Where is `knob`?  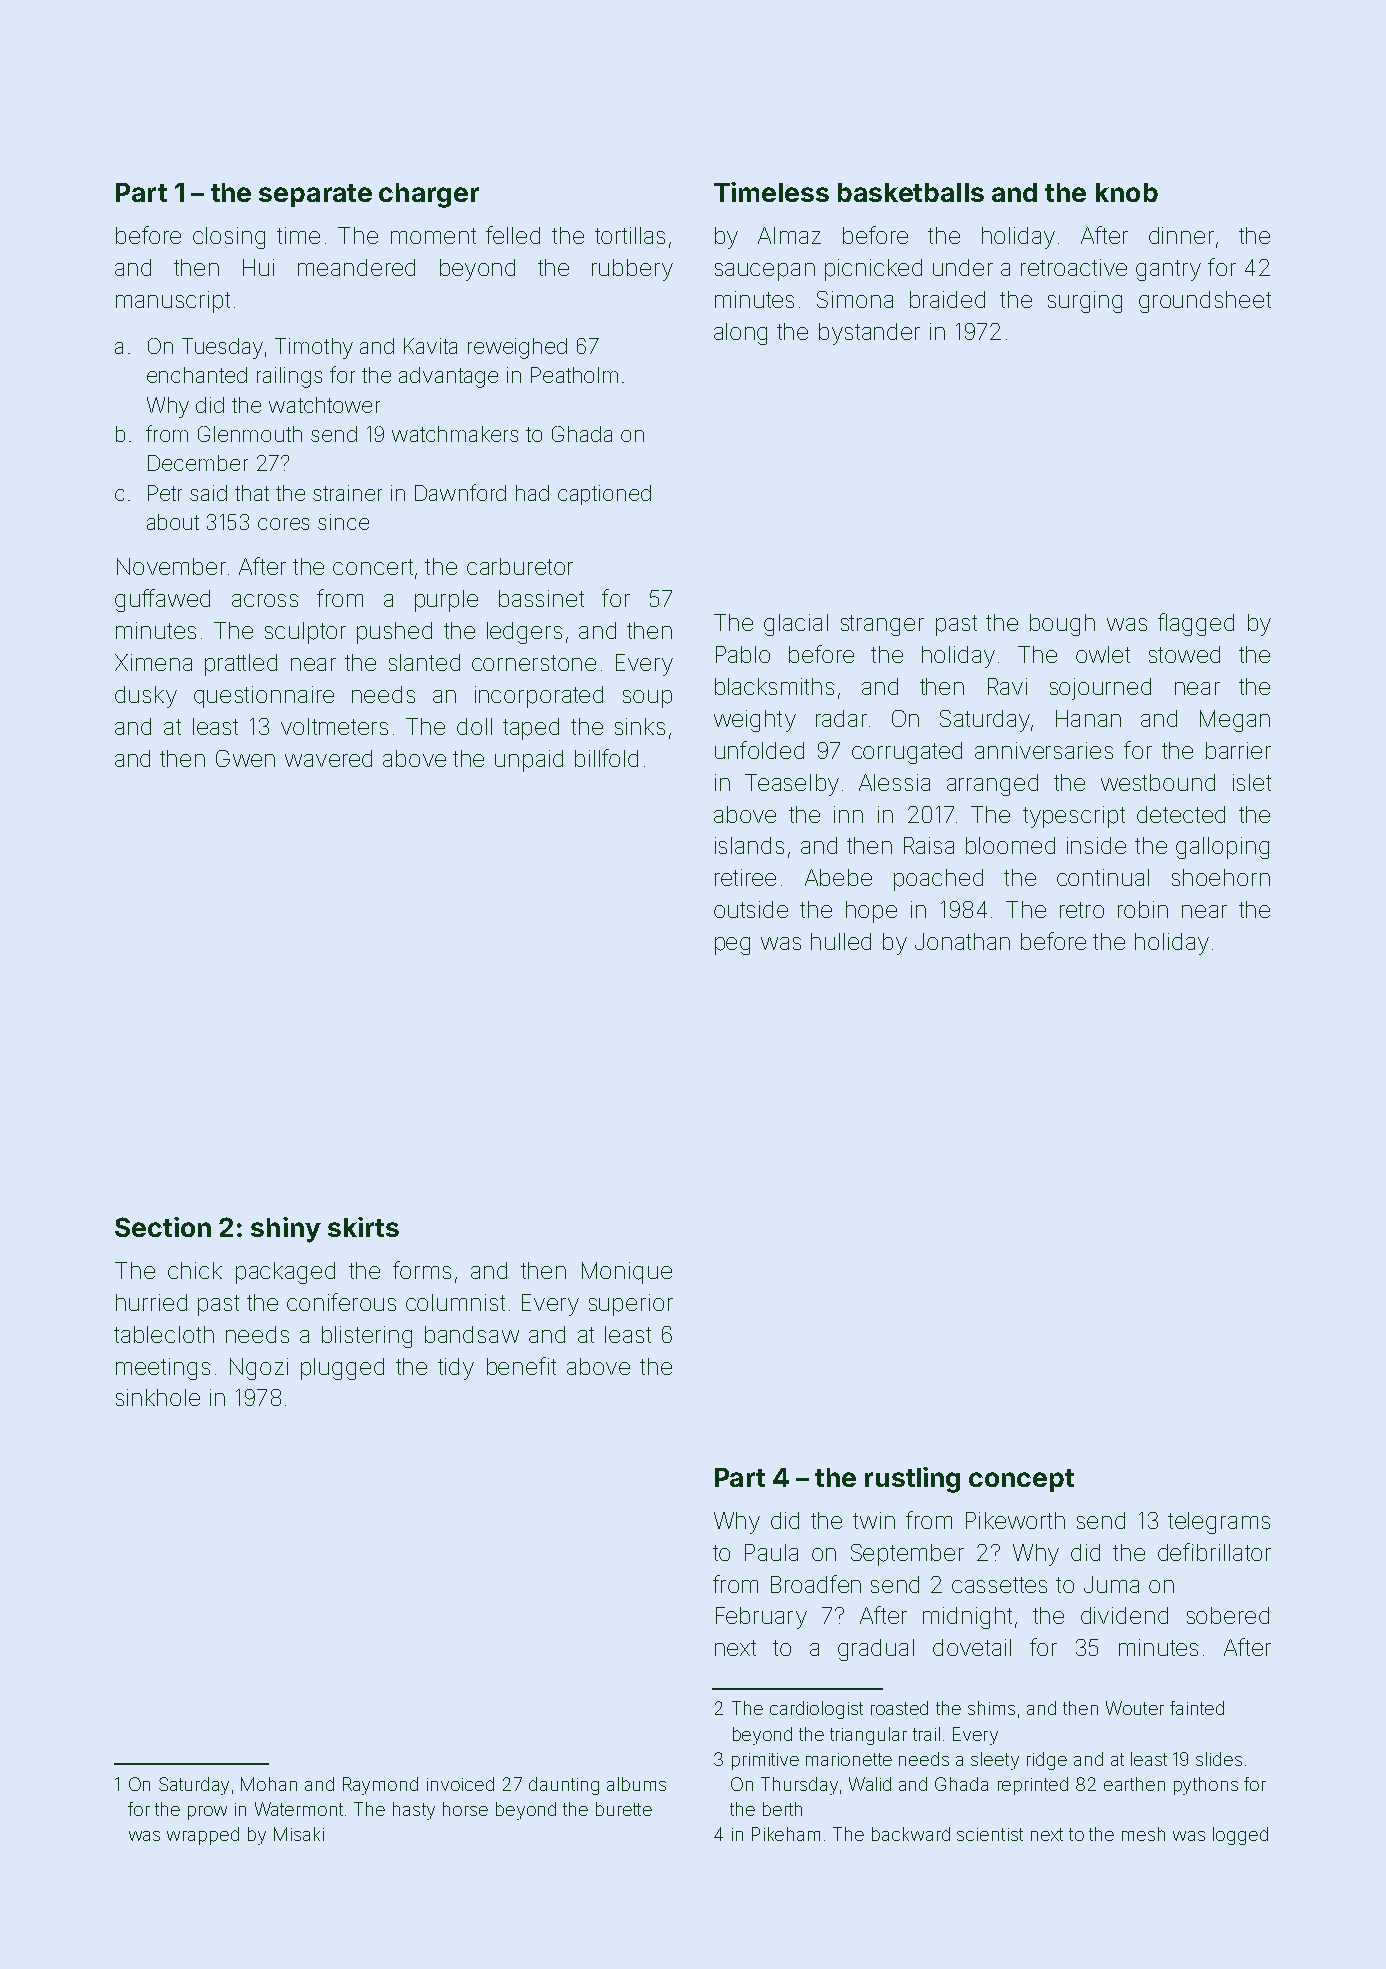
knob is located at coordinates (1127, 192).
